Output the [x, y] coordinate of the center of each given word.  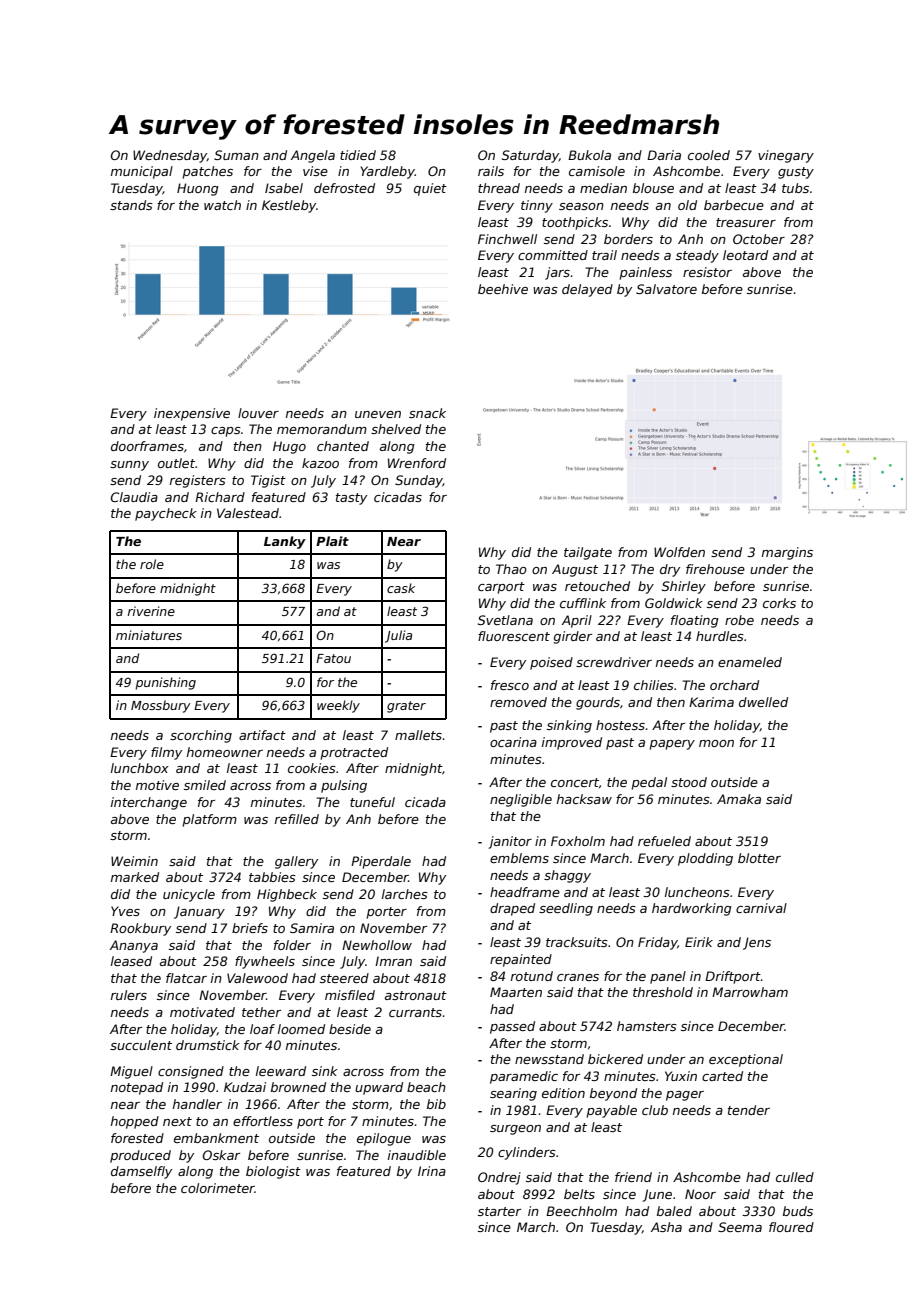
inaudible [417, 1155]
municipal [142, 172]
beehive [503, 289]
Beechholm [581, 1211]
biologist [273, 1172]
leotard [745, 255]
